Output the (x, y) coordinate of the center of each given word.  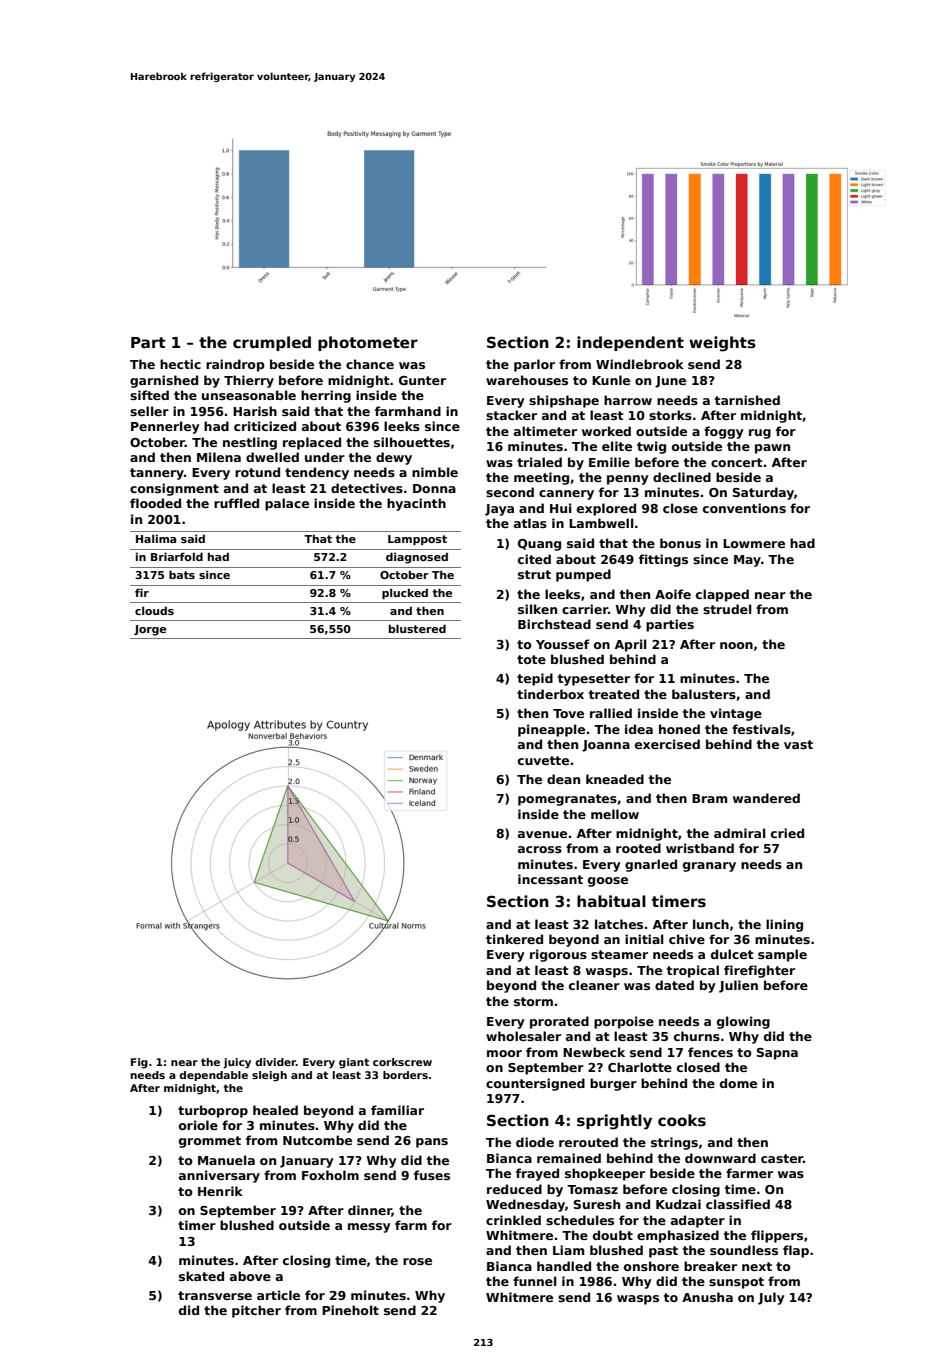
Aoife (673, 594)
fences (710, 1052)
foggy (724, 432)
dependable (213, 1076)
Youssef (562, 644)
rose (417, 1261)
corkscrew (402, 1062)
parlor (534, 365)
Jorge (150, 630)
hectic (180, 364)
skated (201, 1276)
